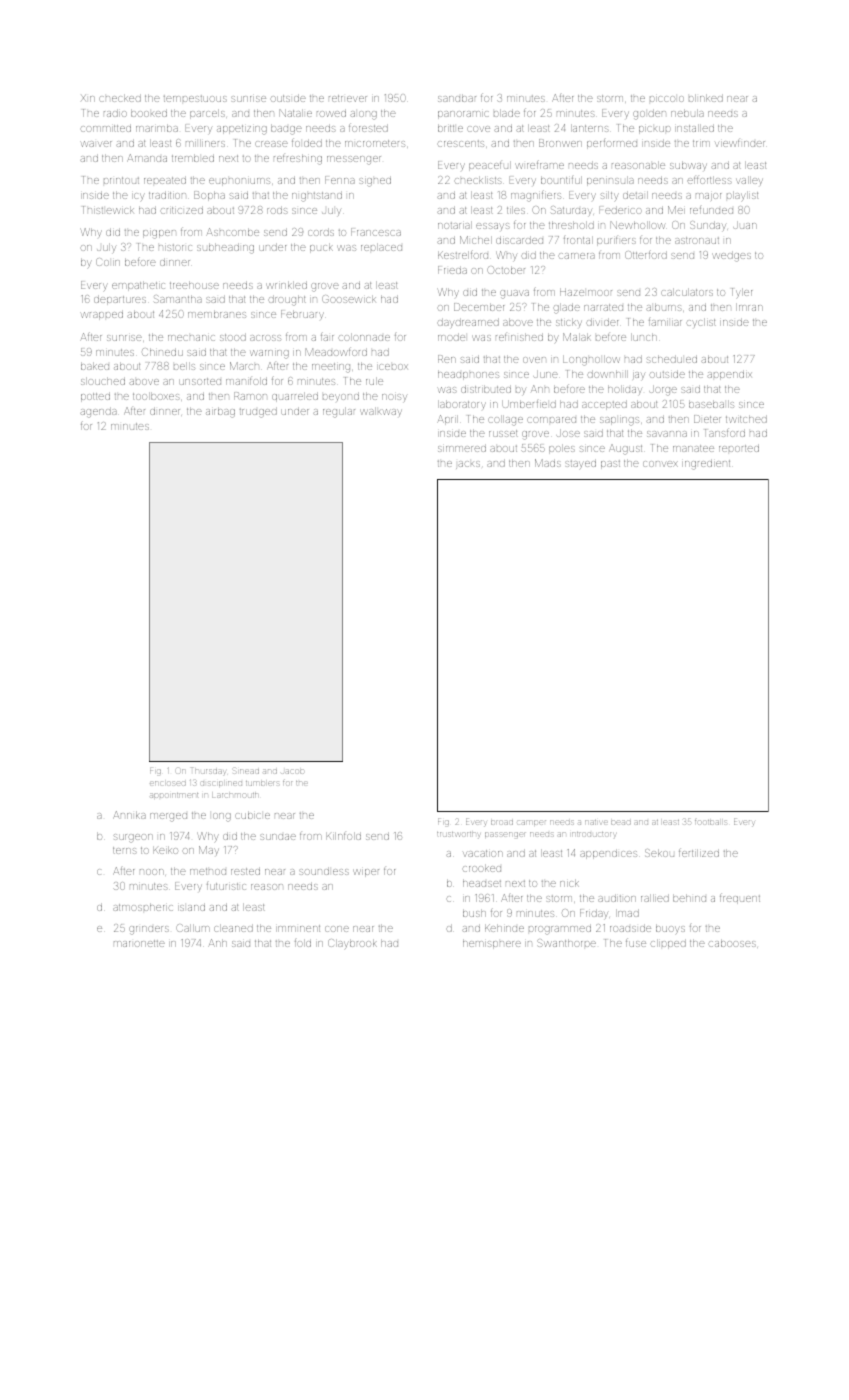 This screenshot has height=1400, width=849. Describe the element at coordinates (462, 448) in the screenshot. I see `simmered` at that location.
